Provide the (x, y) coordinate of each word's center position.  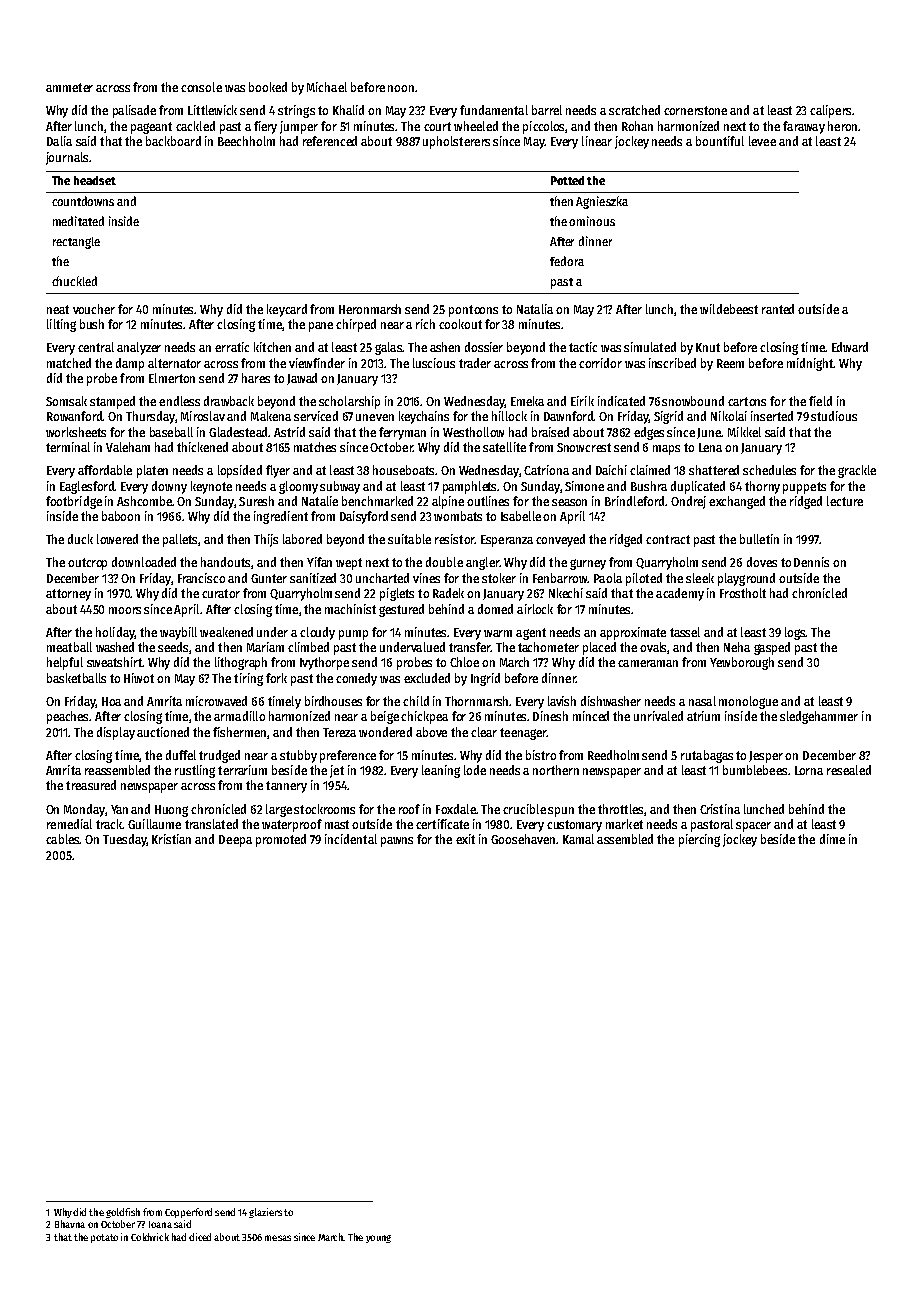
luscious (434, 363)
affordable (105, 470)
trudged (219, 756)
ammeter (69, 87)
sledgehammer (819, 717)
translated (211, 824)
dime (832, 839)
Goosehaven (523, 839)
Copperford (188, 1213)
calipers (830, 111)
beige (385, 717)
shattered (714, 470)
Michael (327, 87)
